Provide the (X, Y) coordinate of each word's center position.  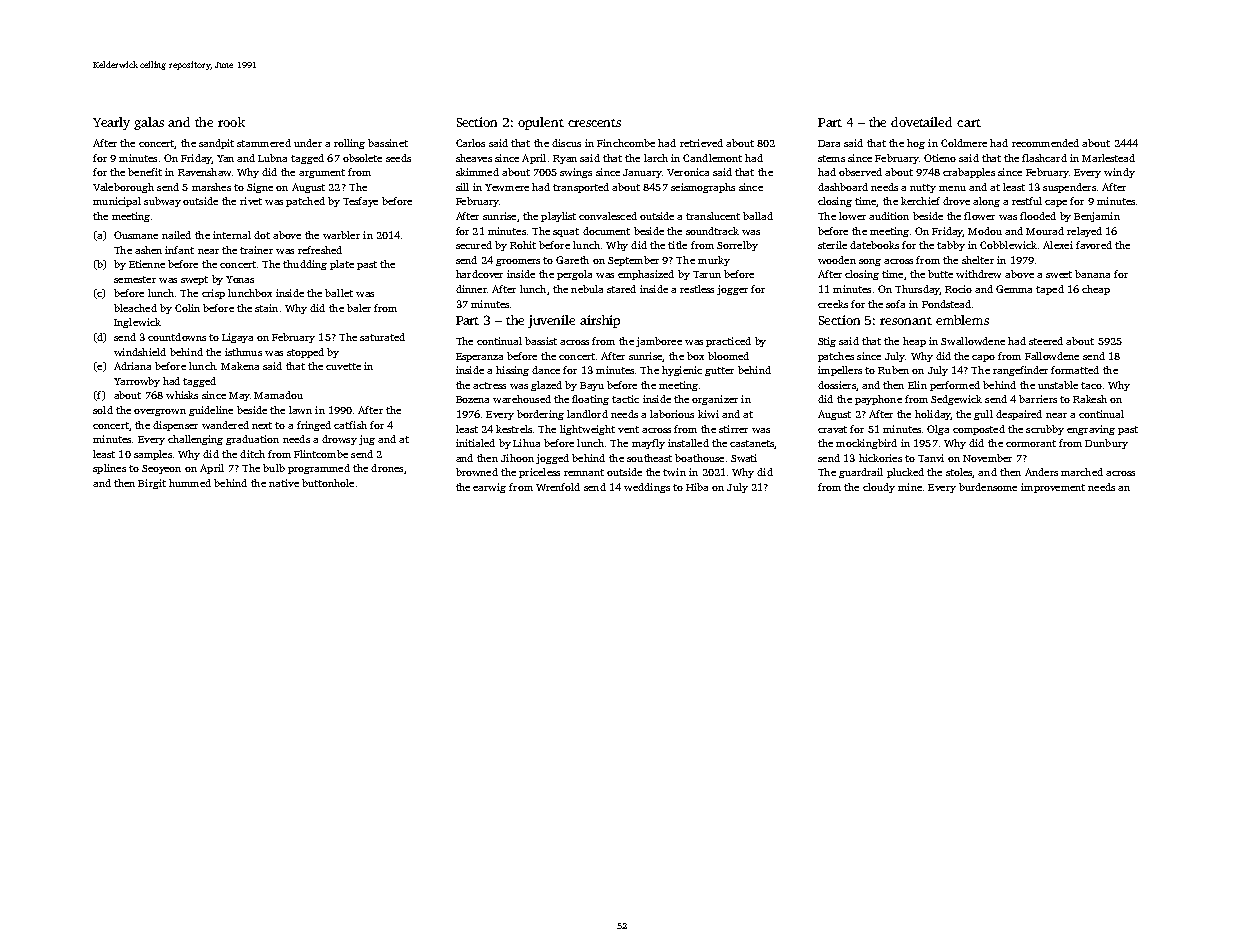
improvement (1053, 488)
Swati (744, 458)
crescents (594, 123)
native (284, 483)
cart (969, 123)
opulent (541, 123)
